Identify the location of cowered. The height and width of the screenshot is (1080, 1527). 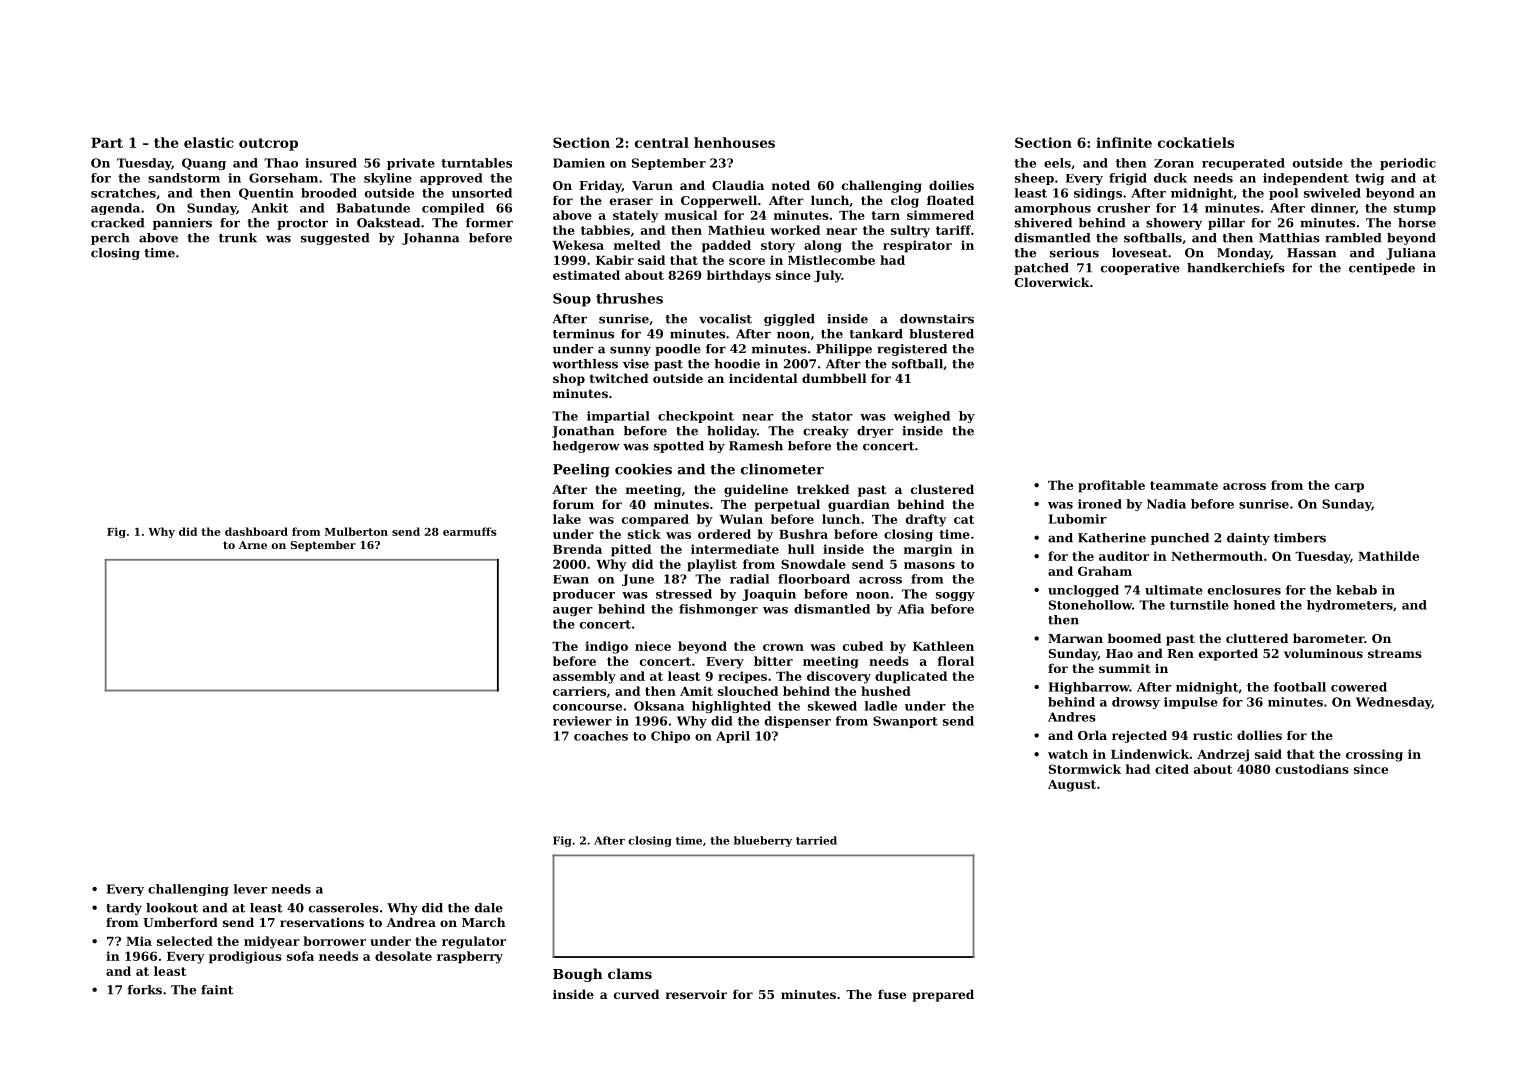
(1359, 687).
